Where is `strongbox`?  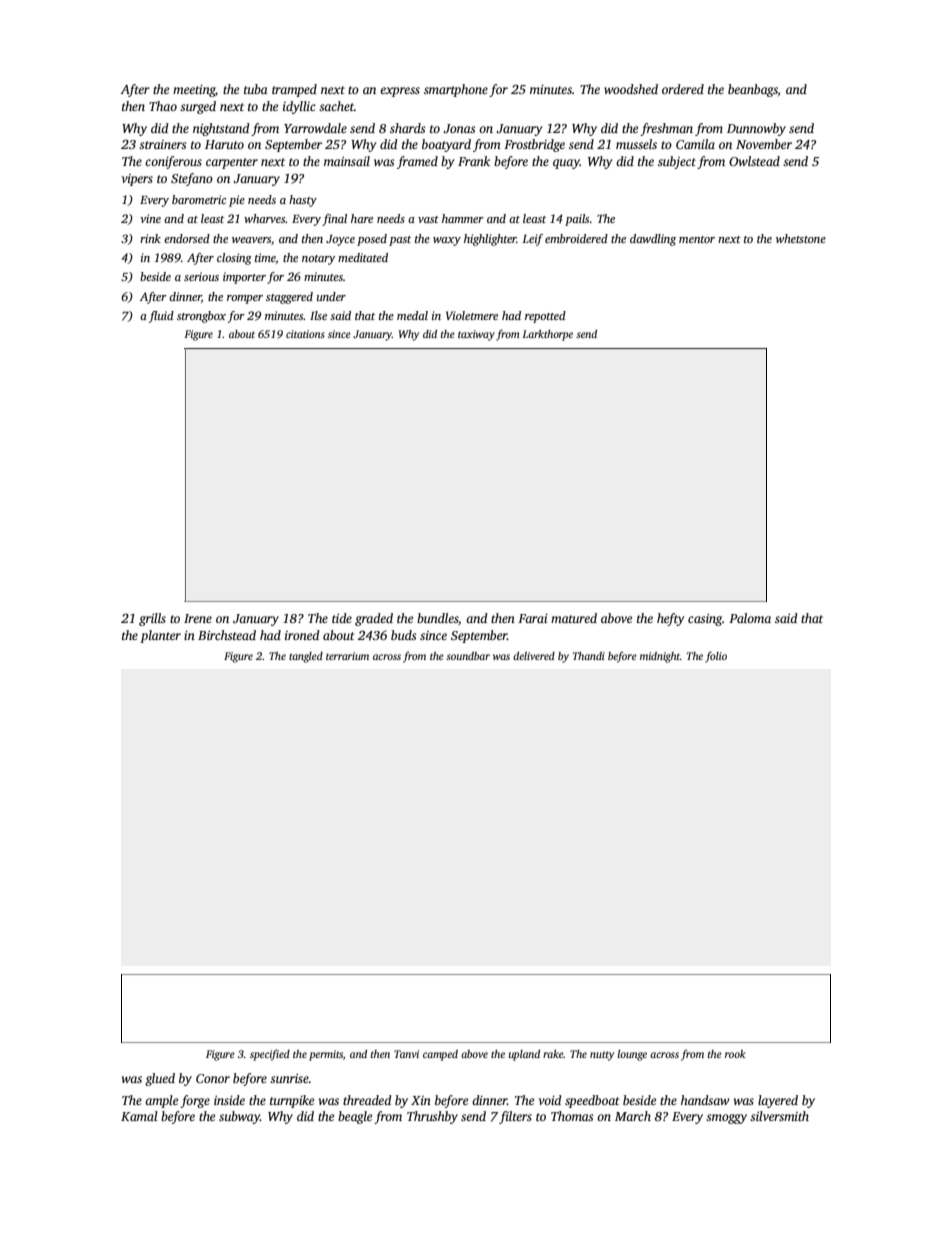
strongbox is located at coordinates (201, 317).
